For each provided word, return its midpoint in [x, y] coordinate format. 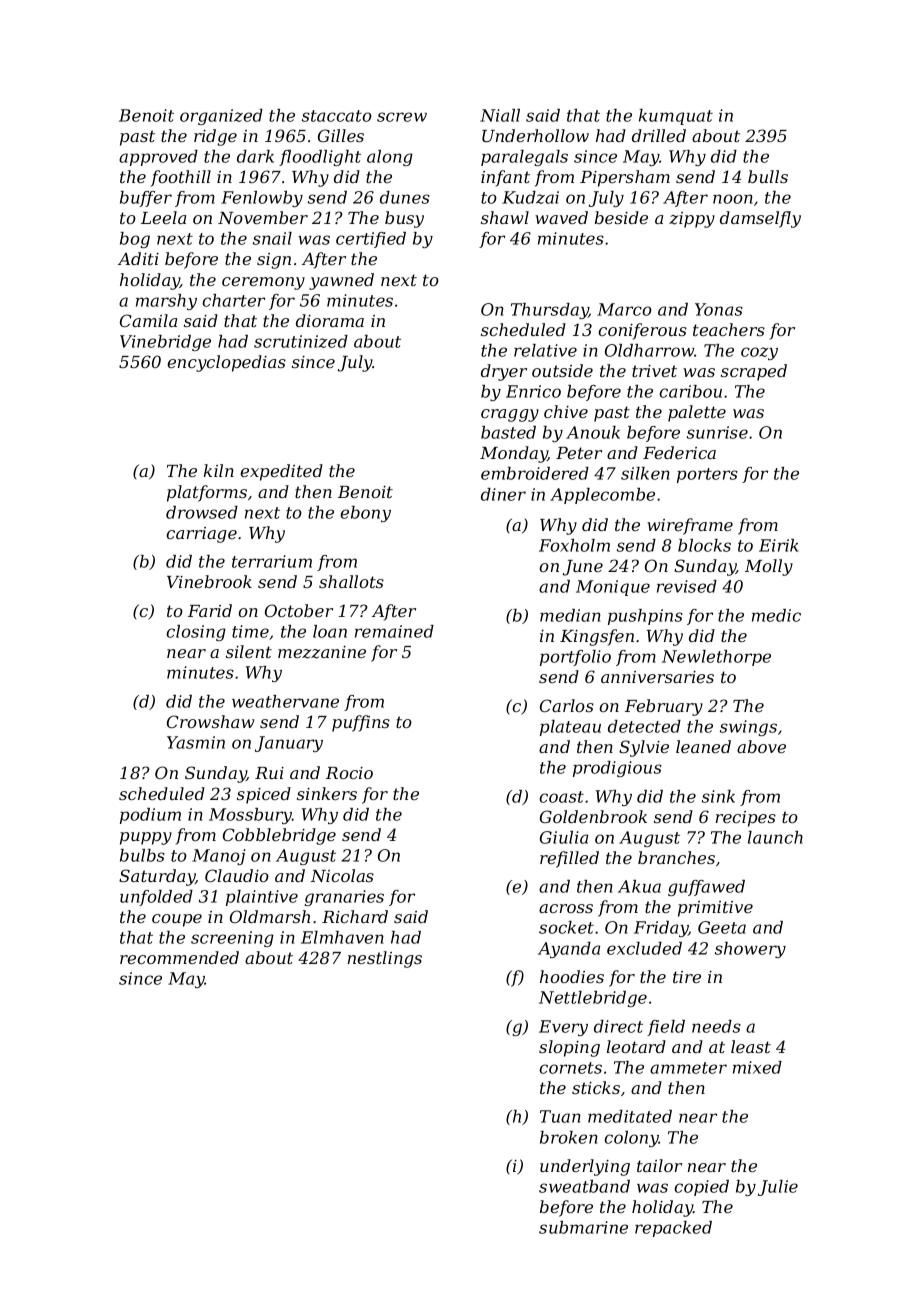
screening [232, 939]
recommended [179, 957]
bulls [768, 176]
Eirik [779, 545]
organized [221, 117]
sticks [596, 1087]
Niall [500, 115]
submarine [583, 1227]
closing [196, 633]
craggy [510, 415]
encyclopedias [226, 363]
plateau [570, 728]
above [761, 746]
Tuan [560, 1116]
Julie [778, 1188]
